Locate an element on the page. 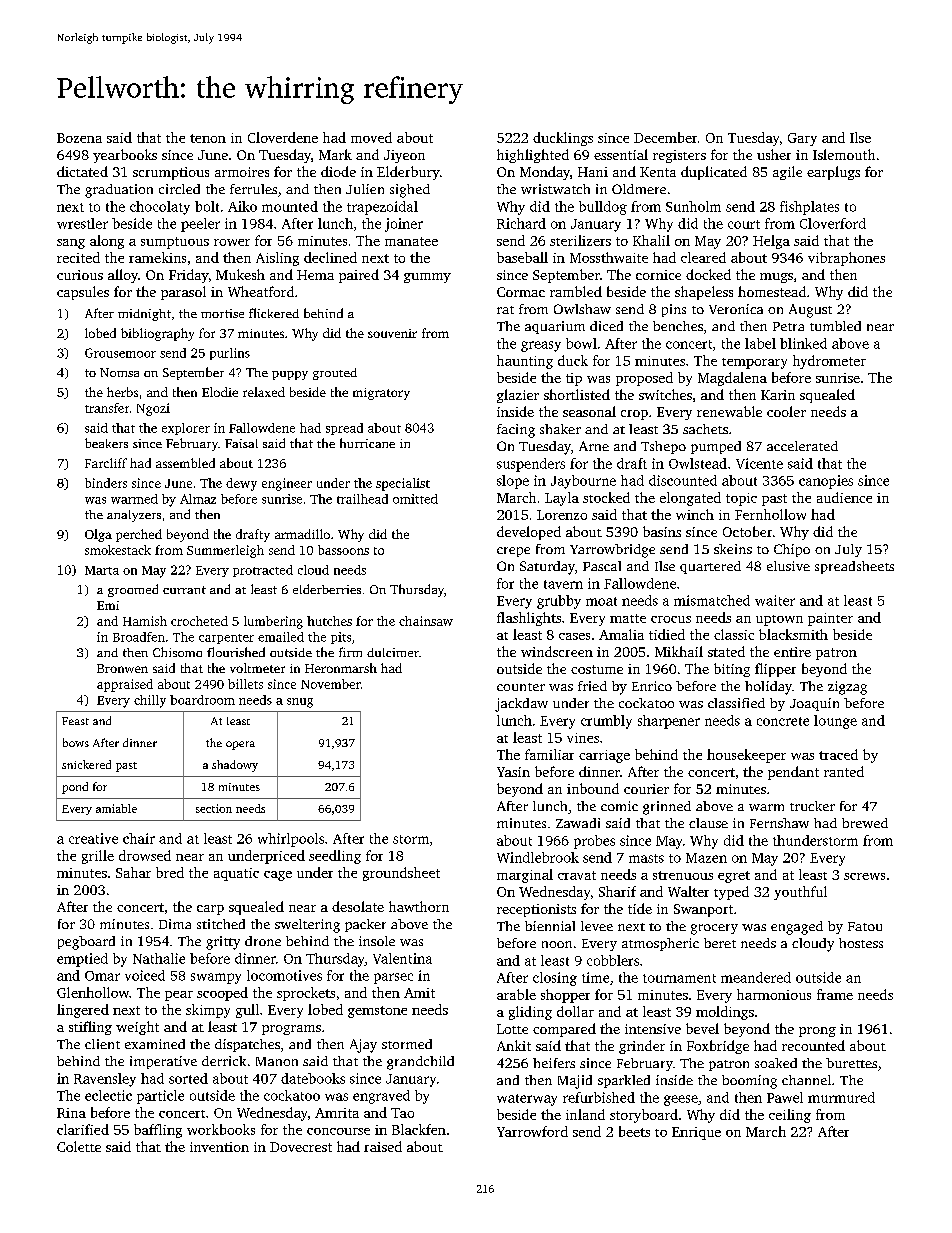 This image has height=1233, width=952. wristwatch is located at coordinates (555, 189).
